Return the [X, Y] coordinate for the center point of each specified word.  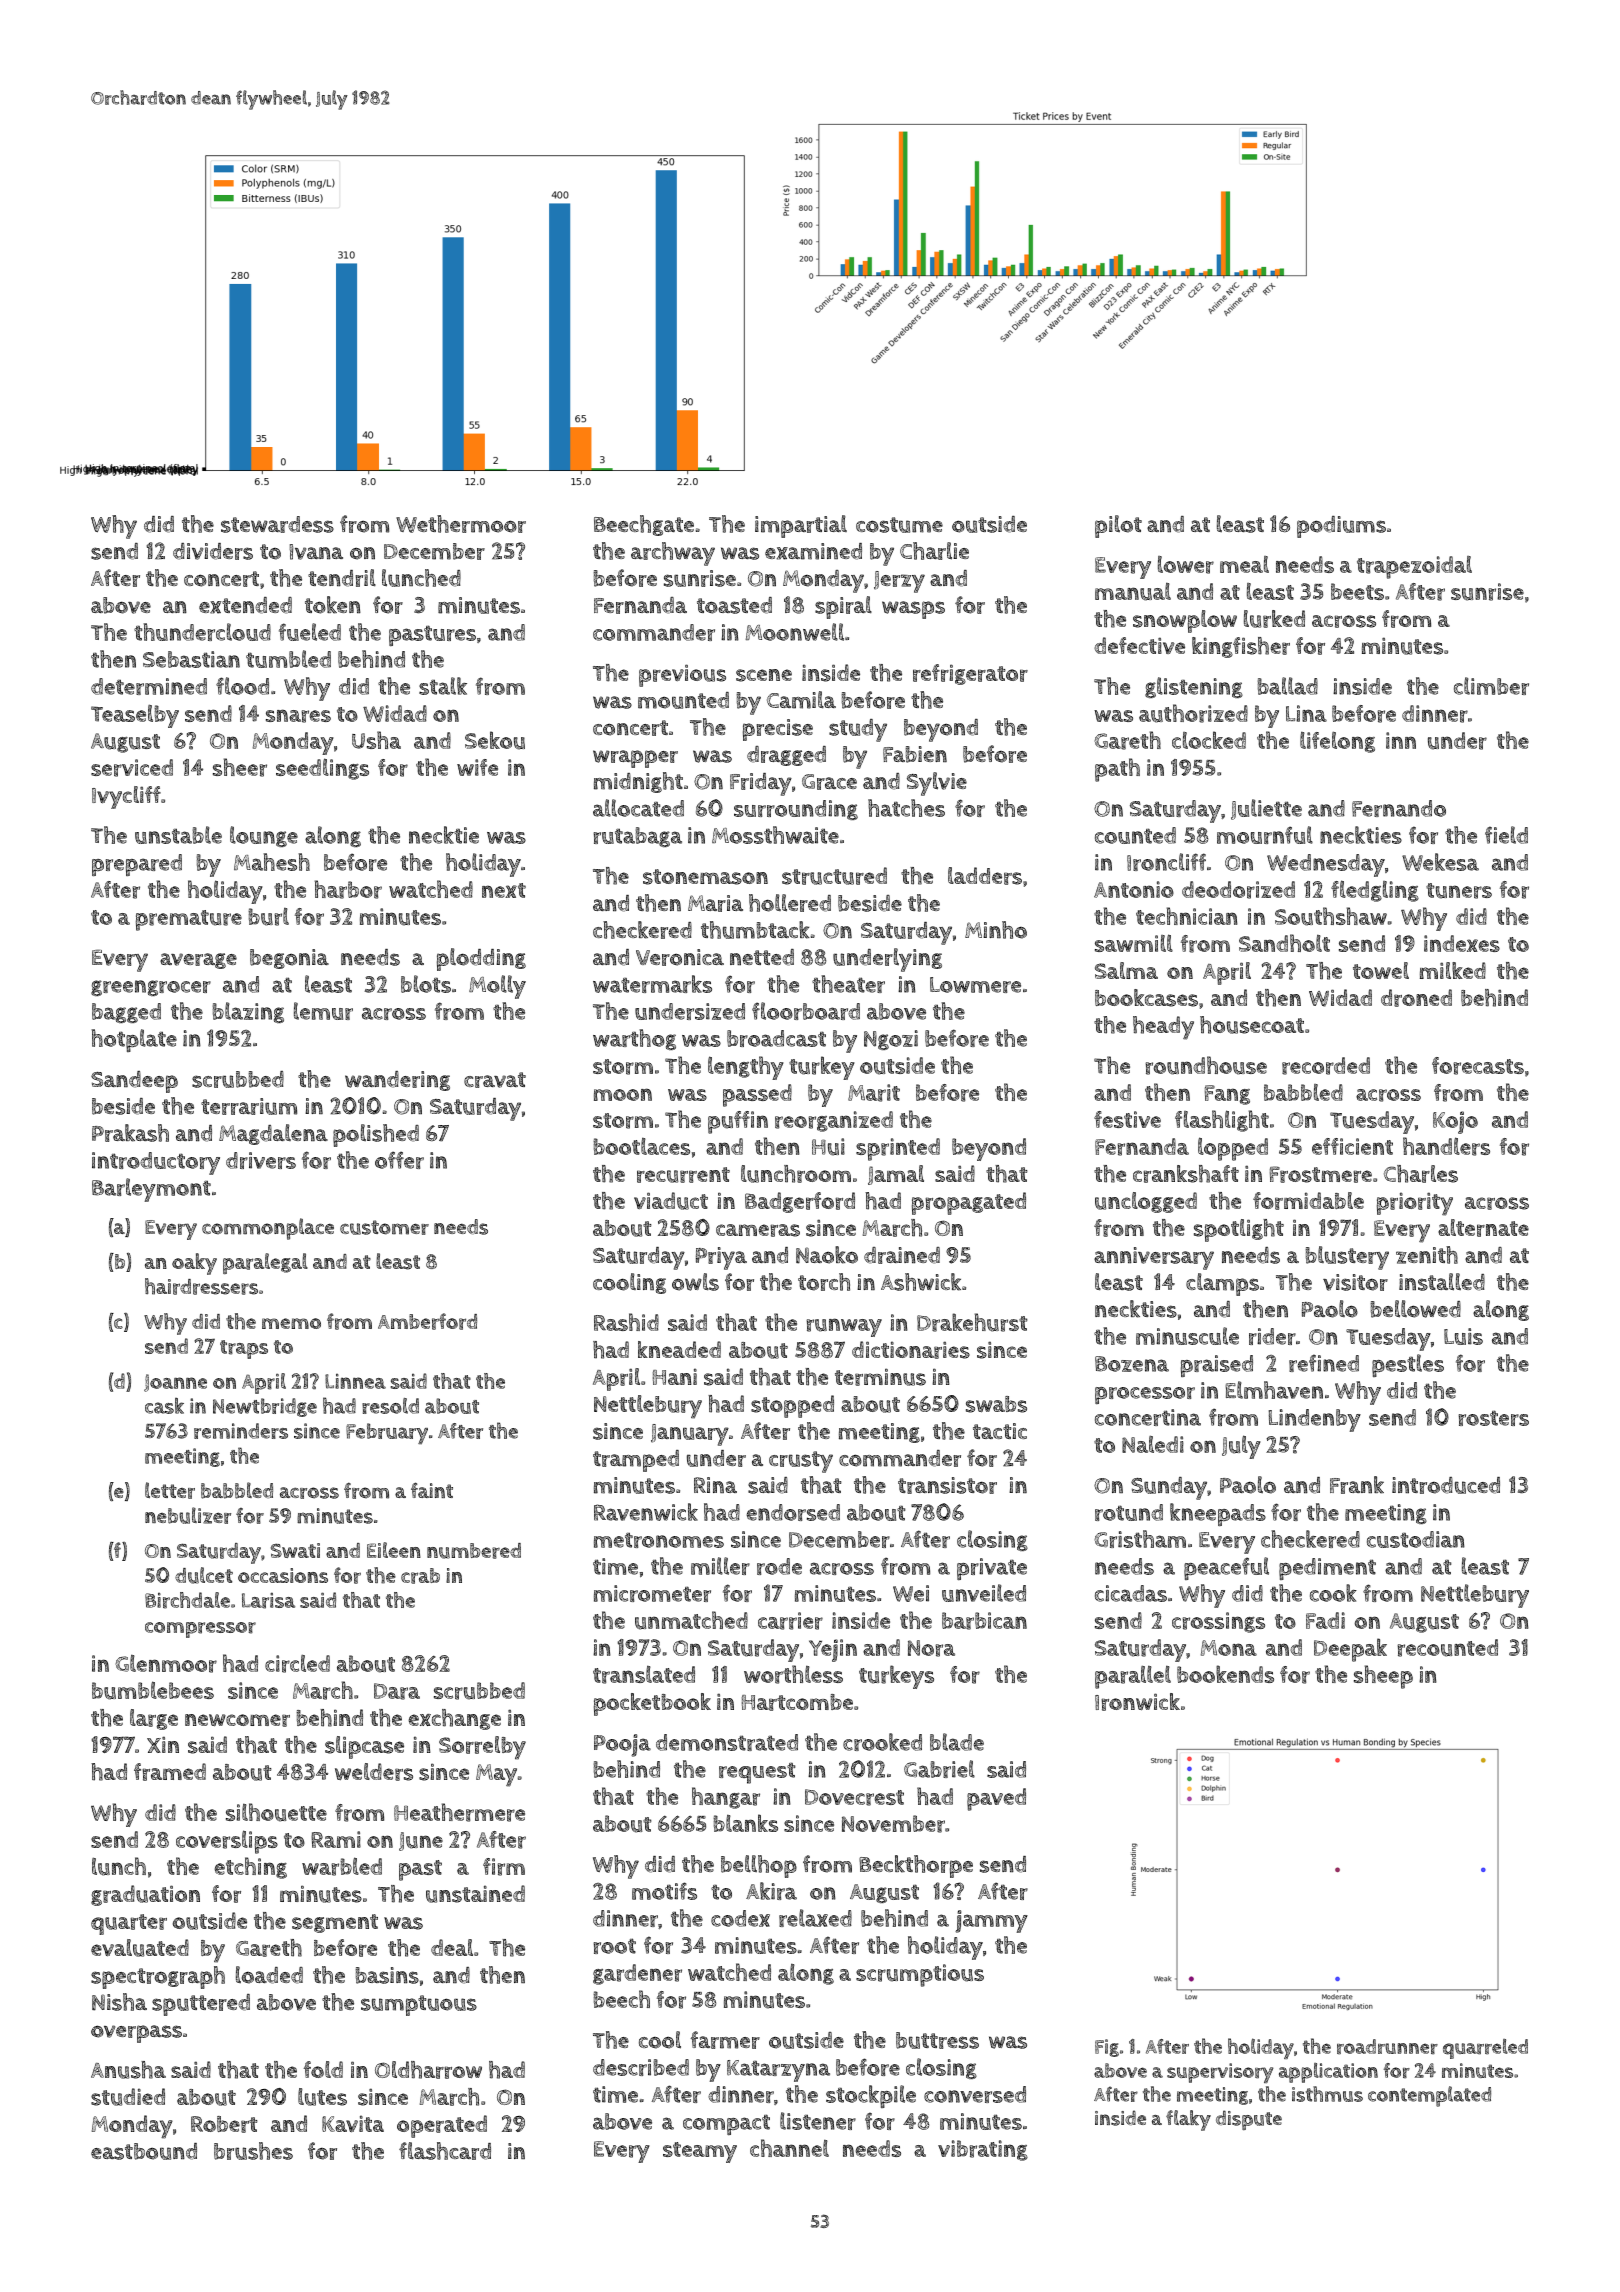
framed [170, 1772]
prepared [137, 865]
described [641, 2067]
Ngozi [891, 1040]
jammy [991, 1921]
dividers [213, 551]
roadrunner [1387, 2047]
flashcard [445, 2151]
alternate [1483, 1228]
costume [899, 525]
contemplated [1429, 2096]
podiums [1341, 527]
